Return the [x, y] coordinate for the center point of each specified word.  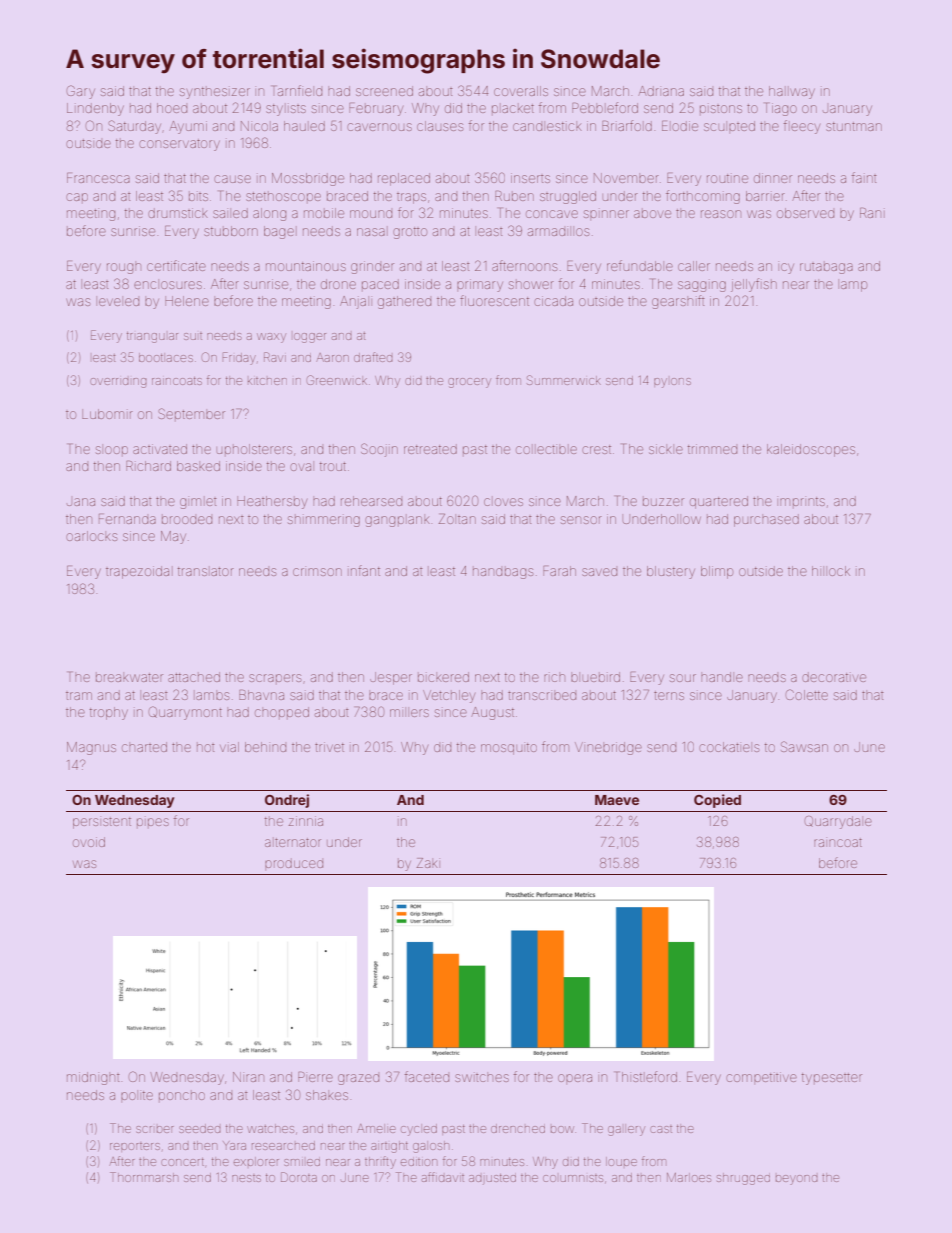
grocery [469, 383]
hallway [792, 92]
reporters [135, 1146]
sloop [112, 450]
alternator [293, 842]
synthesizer [215, 93]
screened [384, 91]
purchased [766, 520]
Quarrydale [838, 822]
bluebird [595, 677]
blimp [717, 572]
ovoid [89, 842]
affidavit [443, 1177]
